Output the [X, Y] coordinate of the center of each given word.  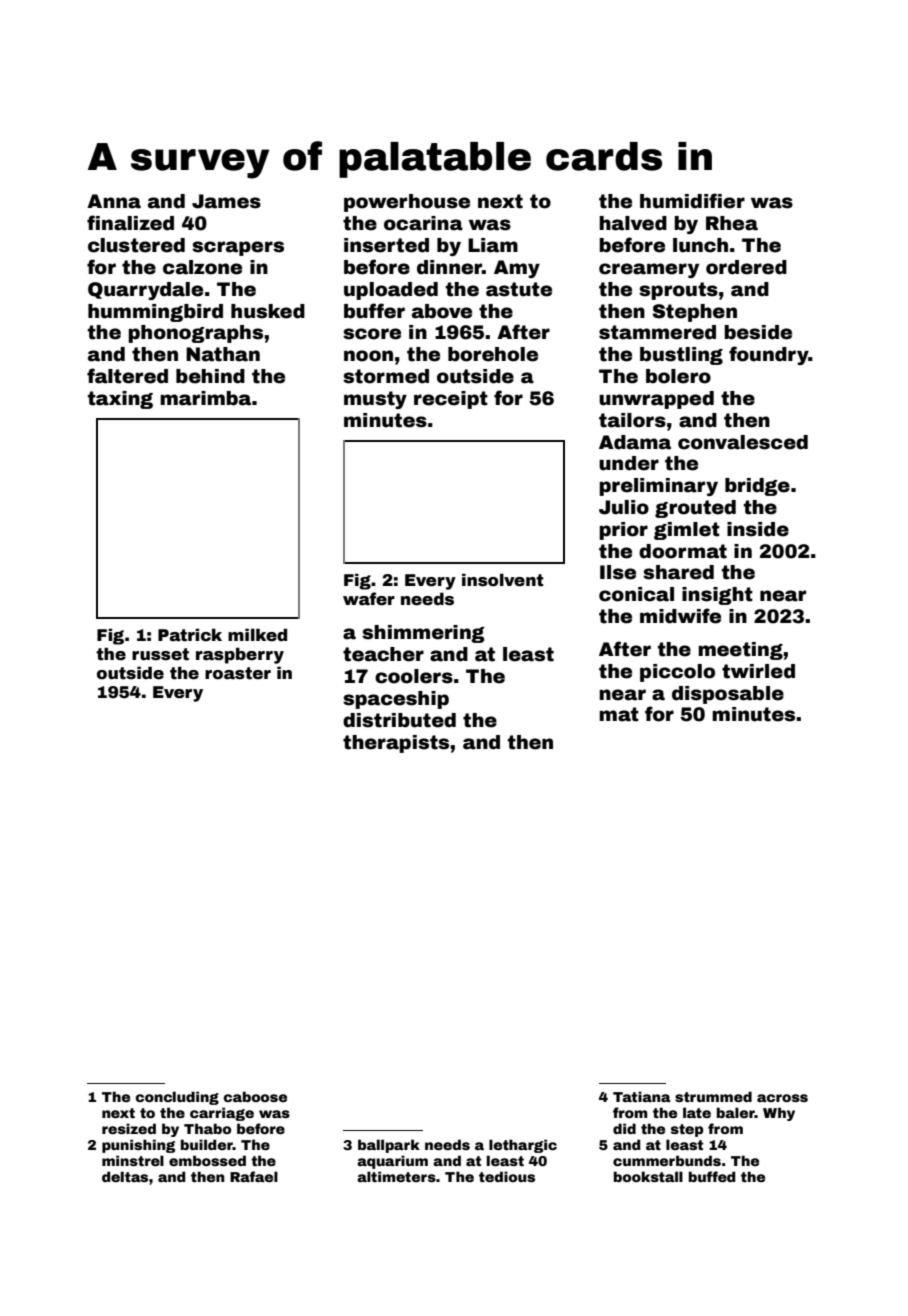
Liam [493, 245]
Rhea [732, 223]
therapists [396, 744]
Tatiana [642, 1096]
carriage [222, 1114]
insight [717, 596]
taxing [120, 400]
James [226, 201]
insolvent [503, 580]
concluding [177, 1098]
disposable [728, 695]
